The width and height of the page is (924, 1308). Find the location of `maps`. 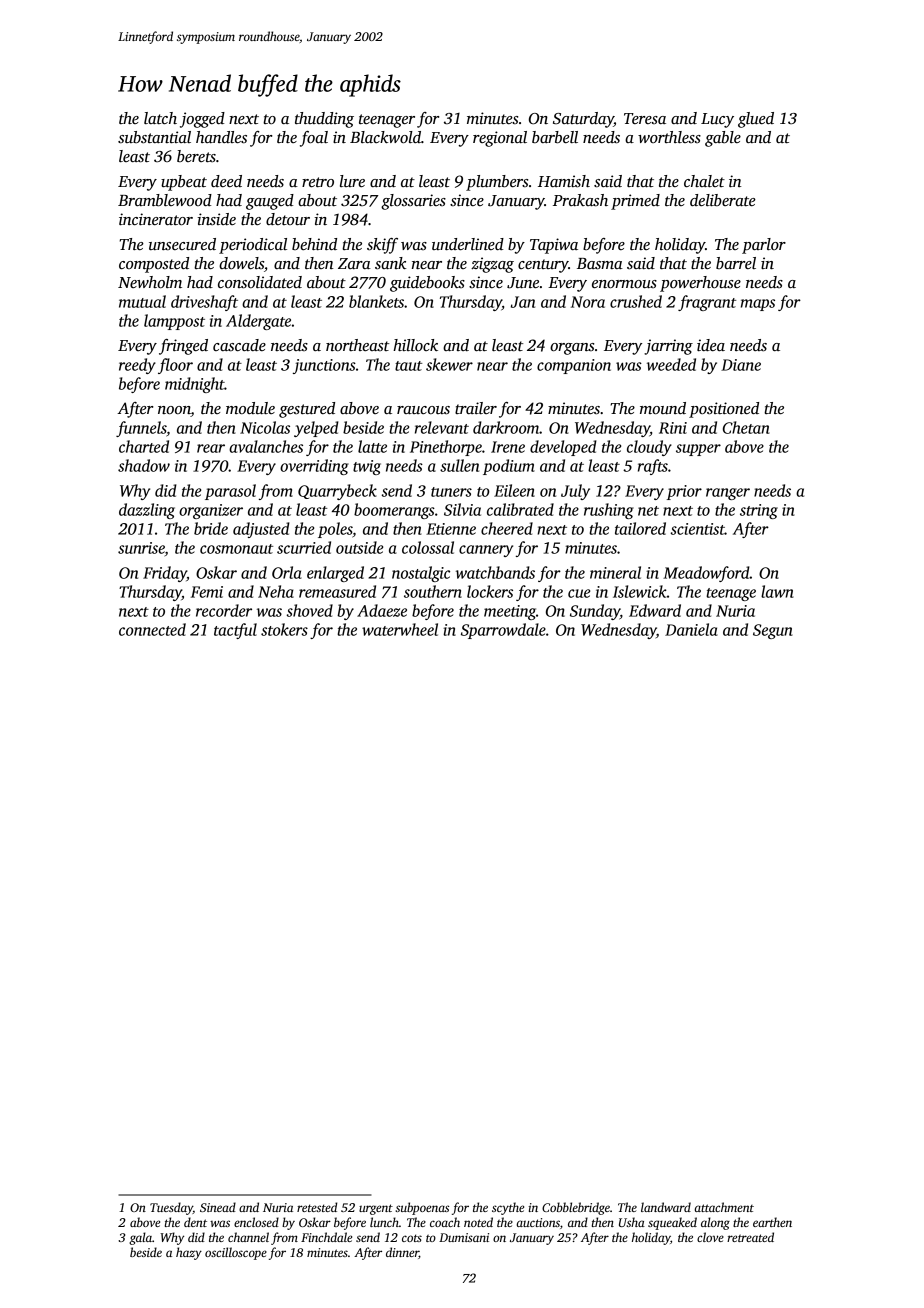

maps is located at coordinates (758, 305).
